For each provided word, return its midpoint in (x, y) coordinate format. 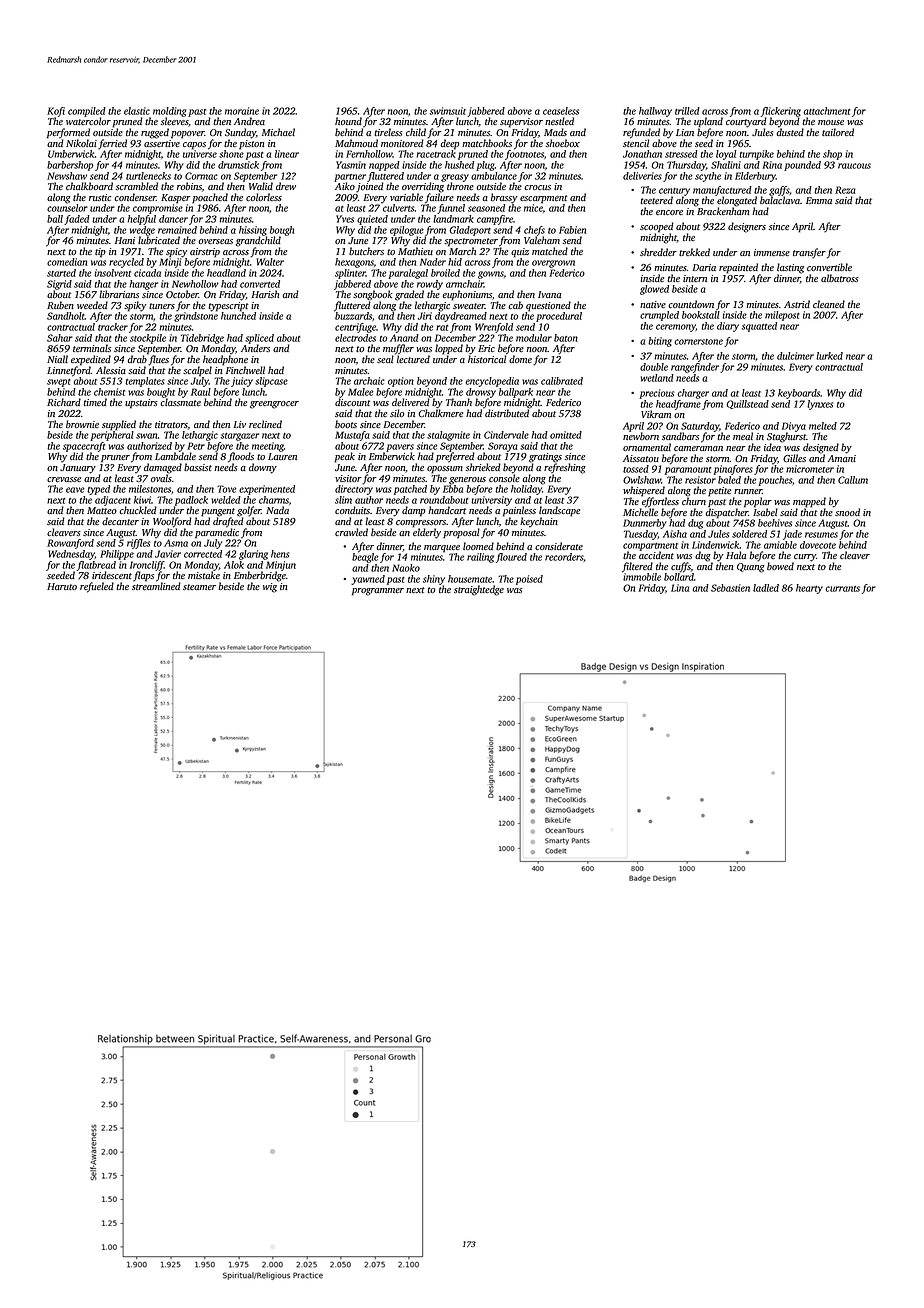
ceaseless (561, 111)
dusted (790, 132)
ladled (766, 588)
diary (728, 327)
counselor (67, 208)
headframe (678, 405)
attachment (826, 111)
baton (566, 338)
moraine (242, 111)
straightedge (479, 590)
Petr (196, 446)
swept (59, 383)
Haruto (62, 586)
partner (350, 178)
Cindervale (506, 435)
